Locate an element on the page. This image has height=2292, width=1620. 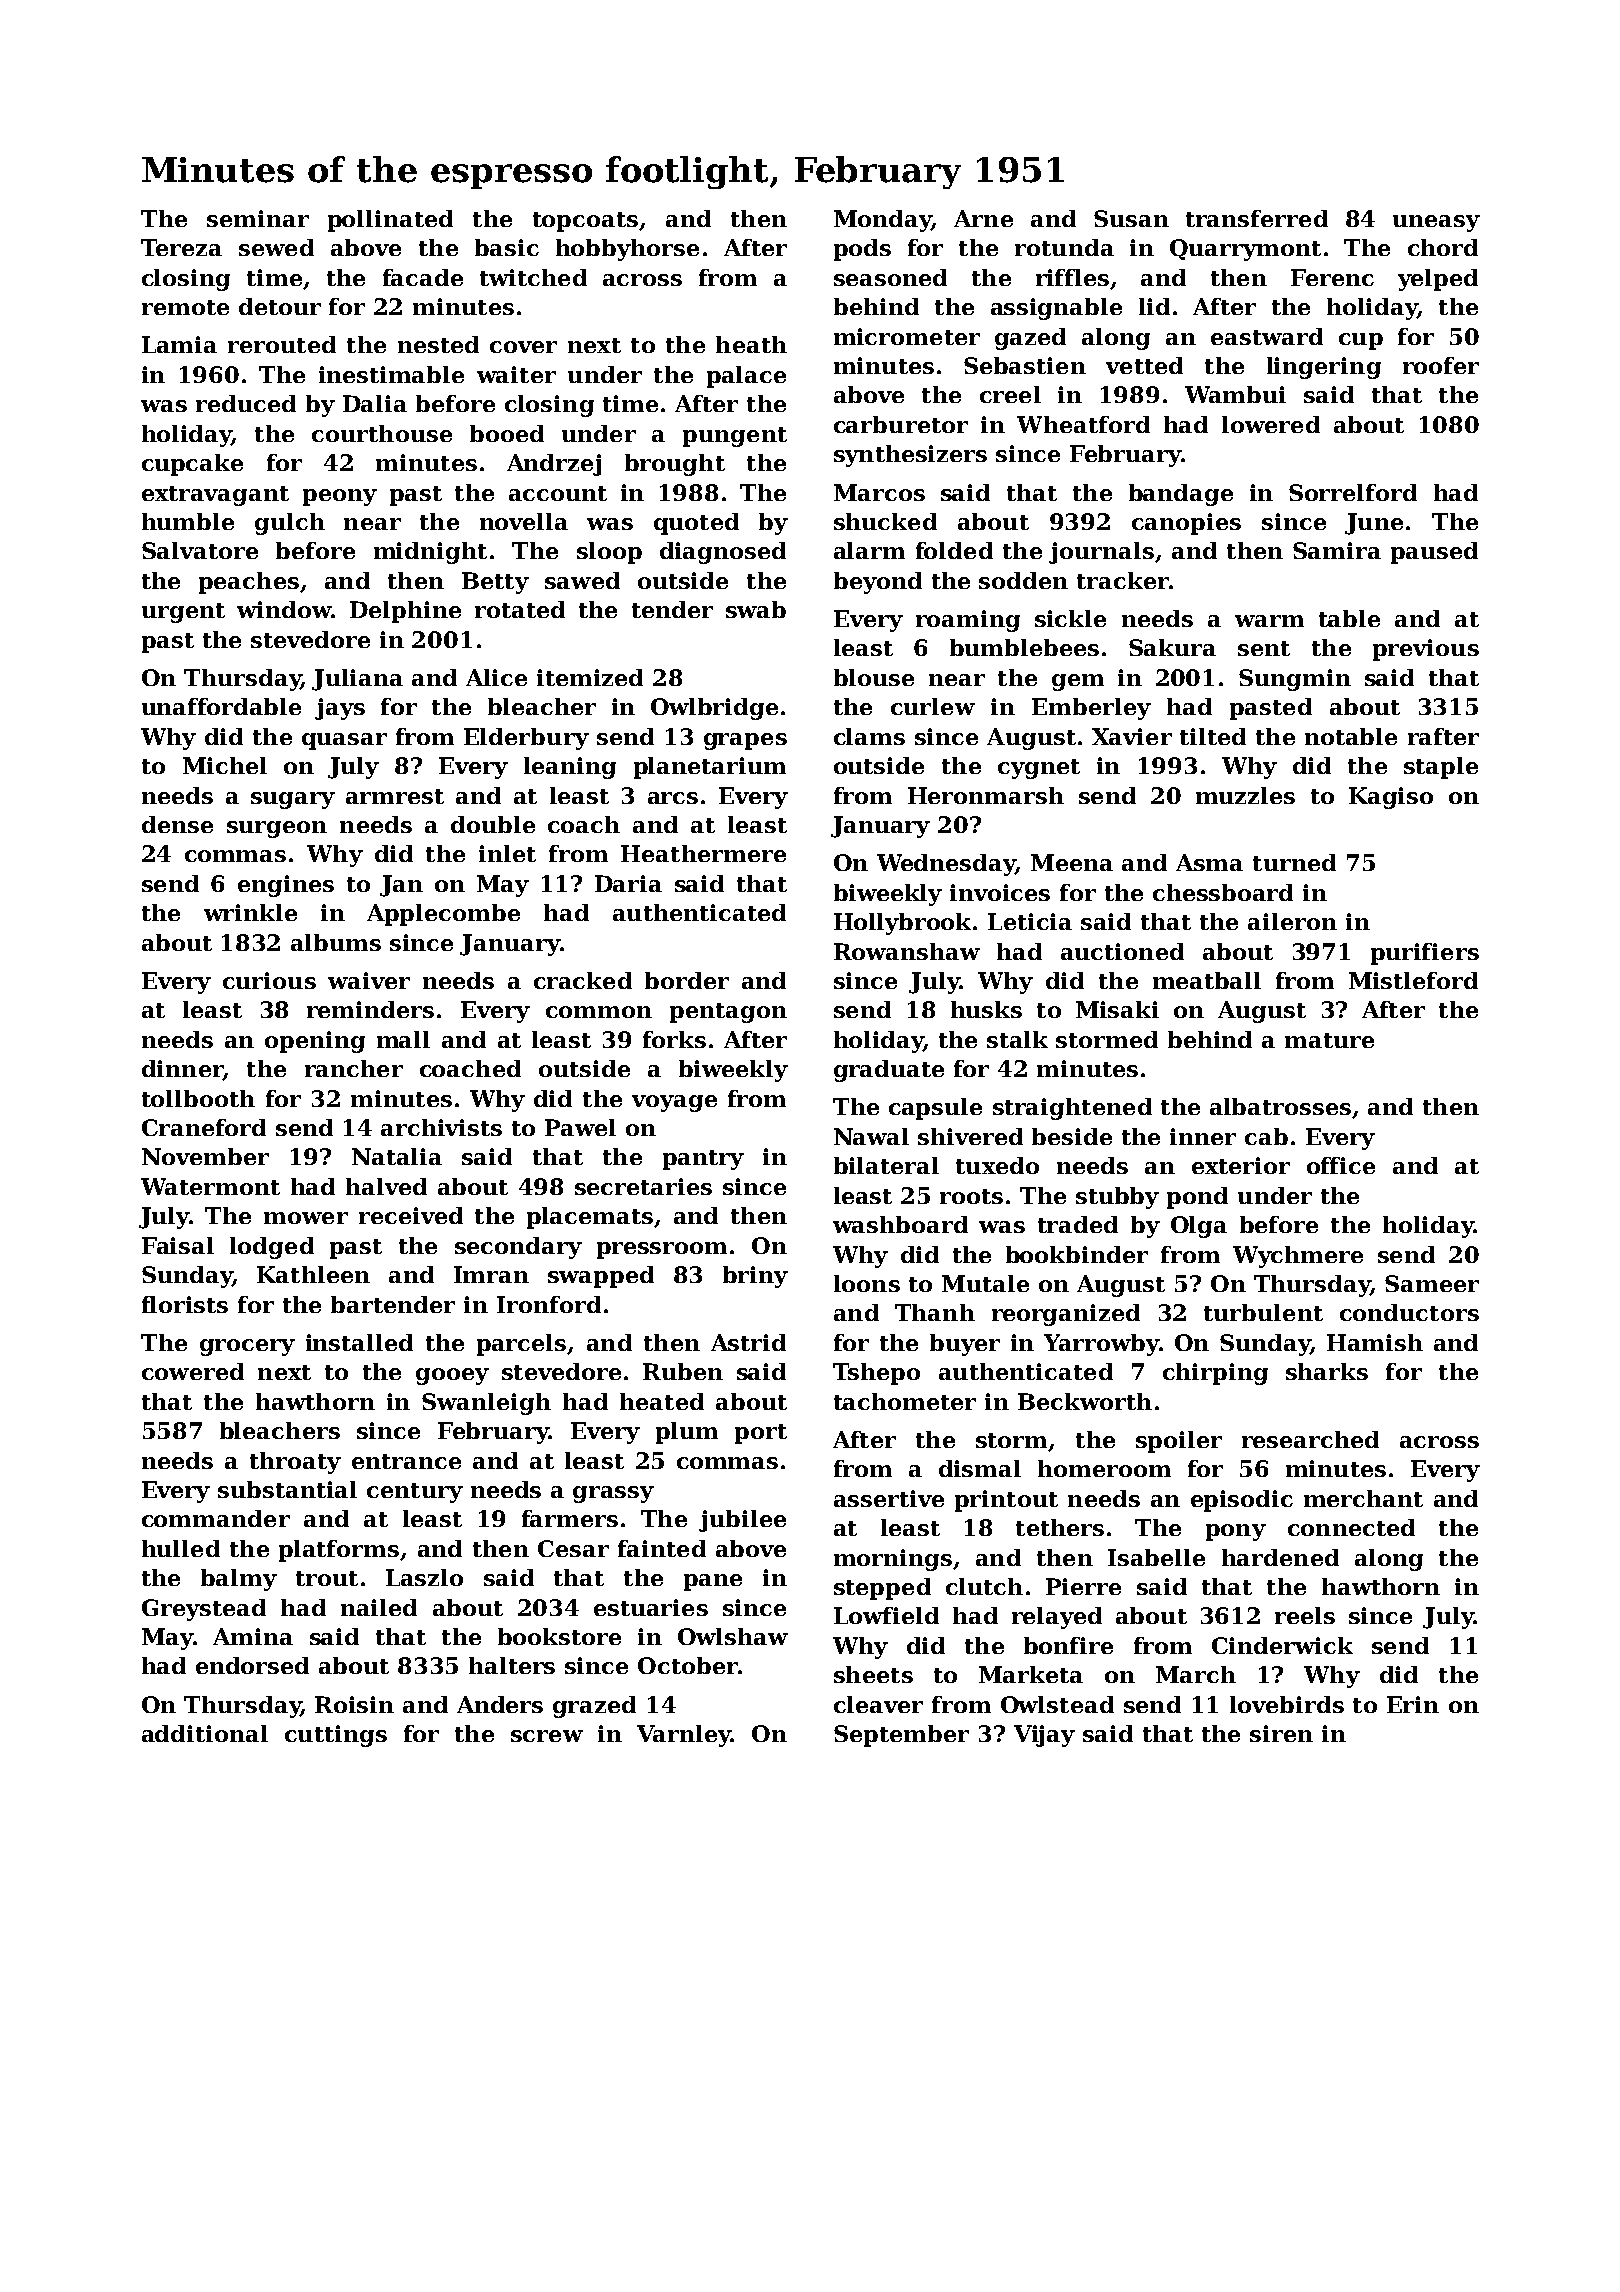
surgeon is located at coordinates (277, 829).
